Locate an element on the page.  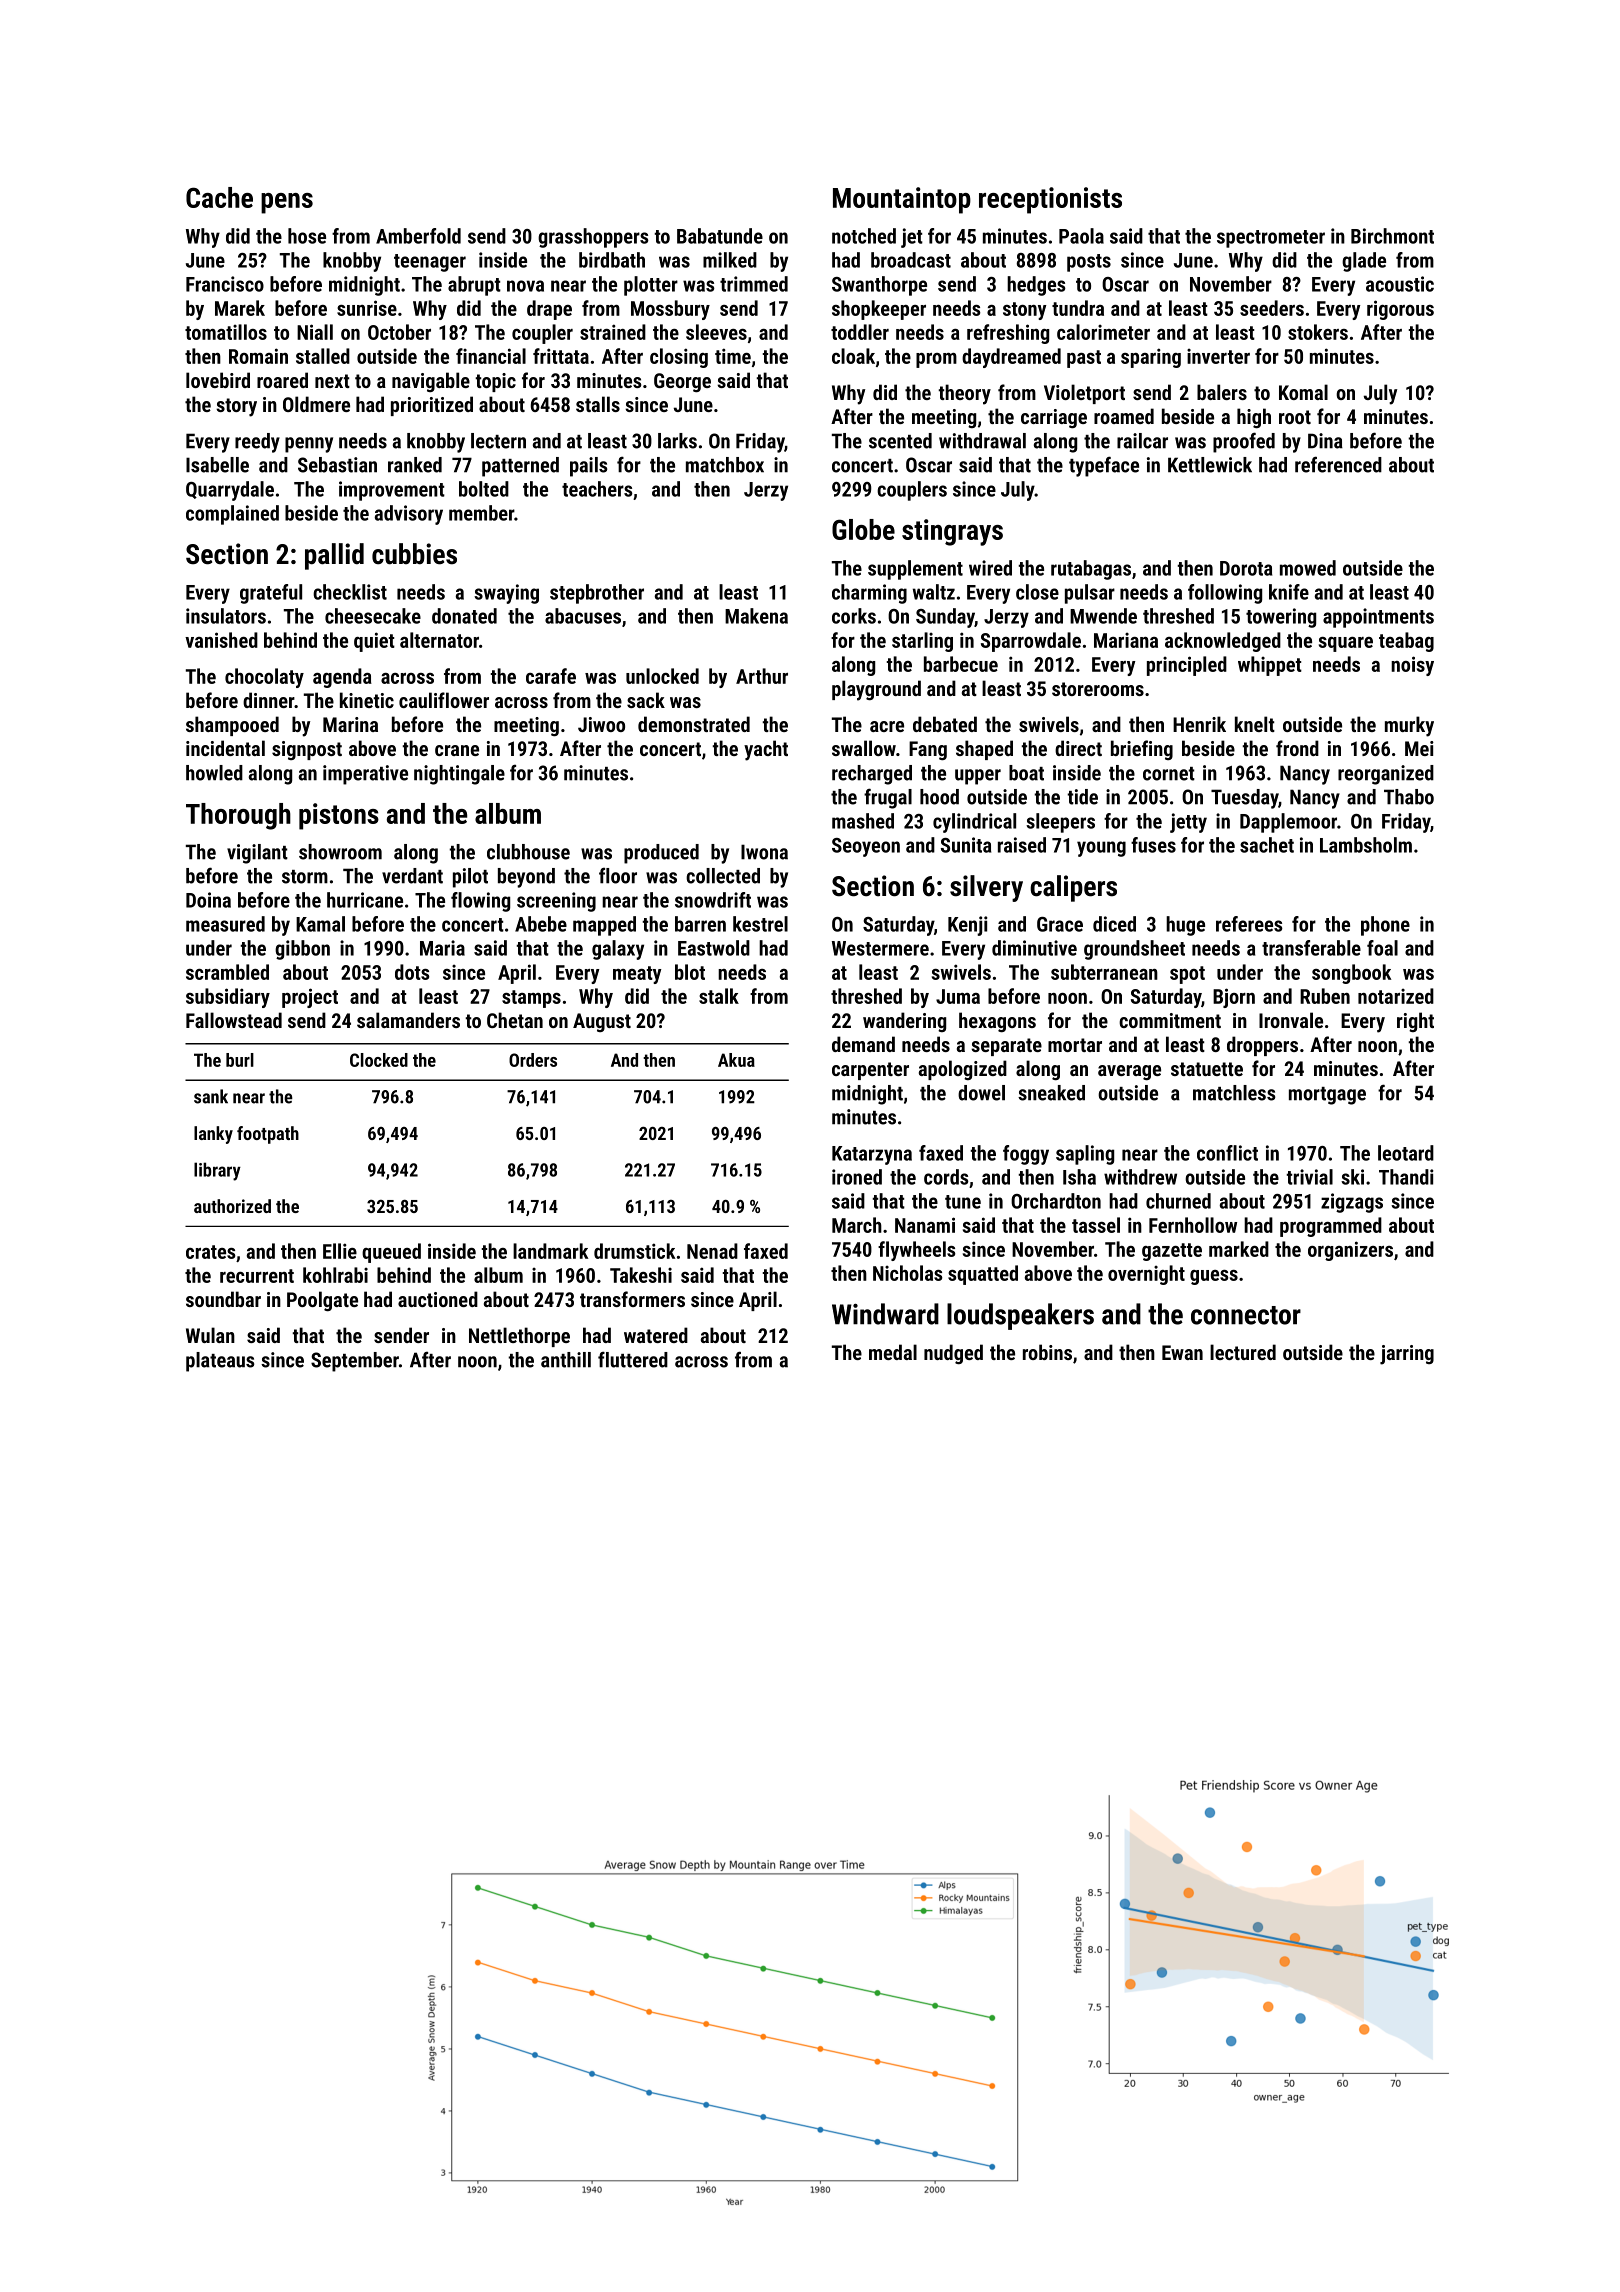
tomatillos is located at coordinates (226, 332).
